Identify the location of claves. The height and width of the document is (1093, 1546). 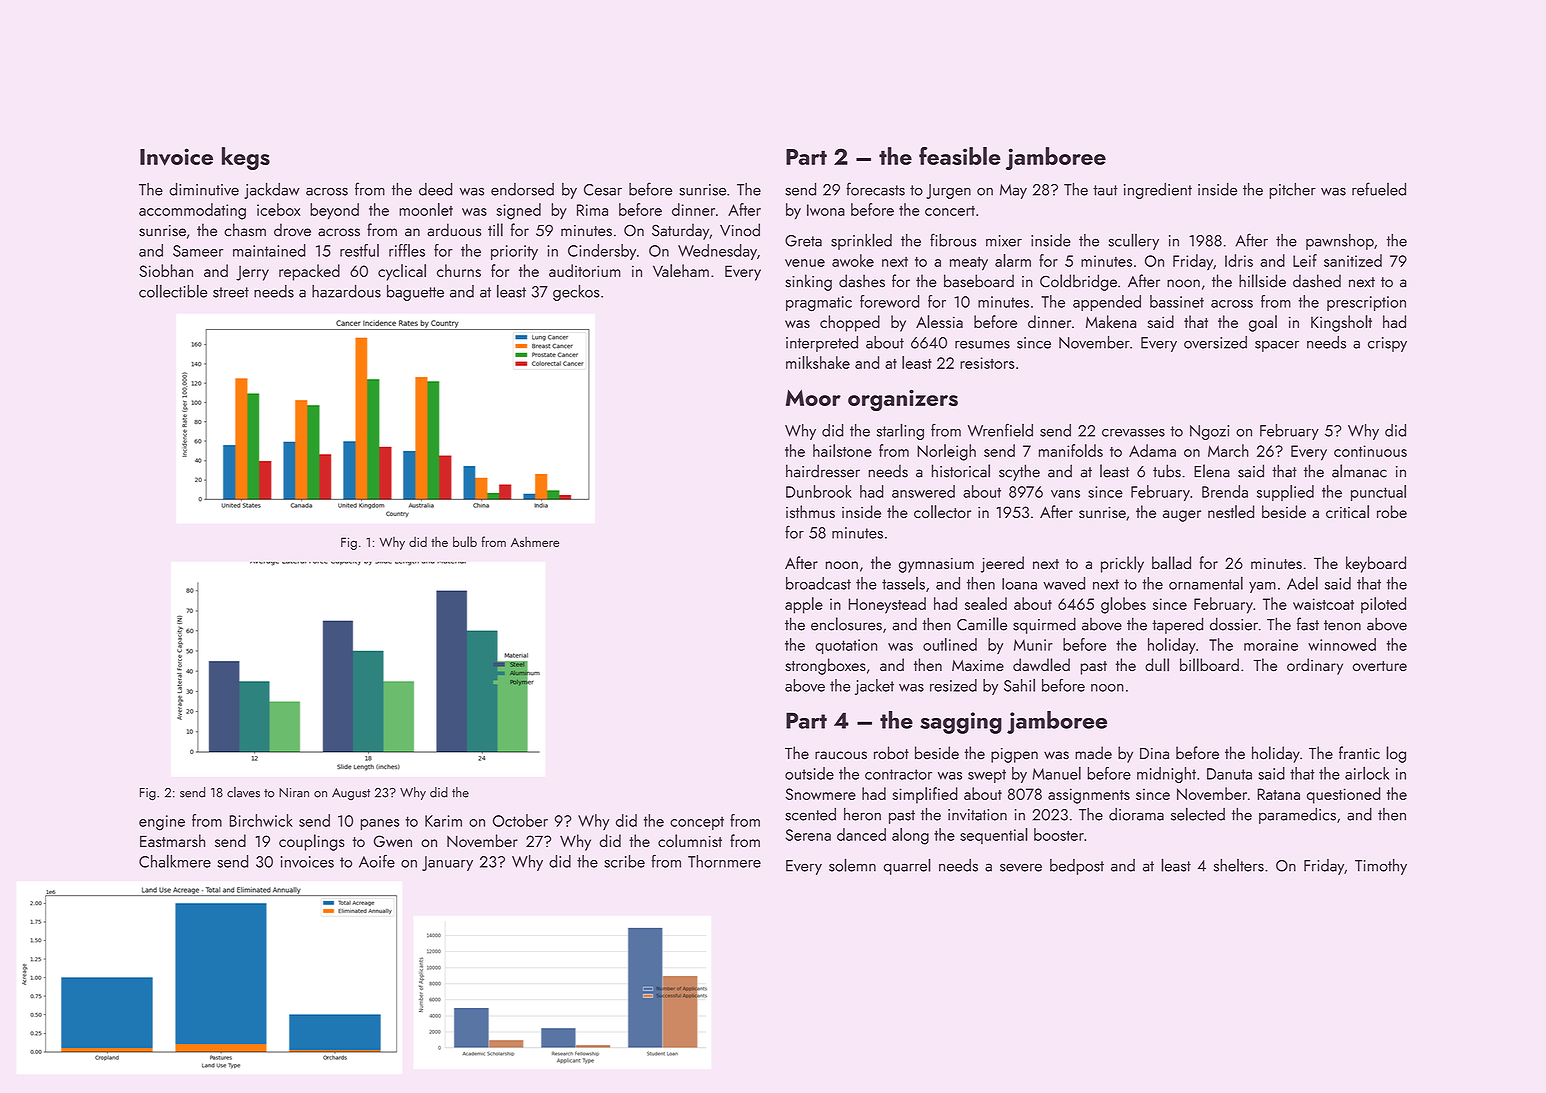
(243, 792).
